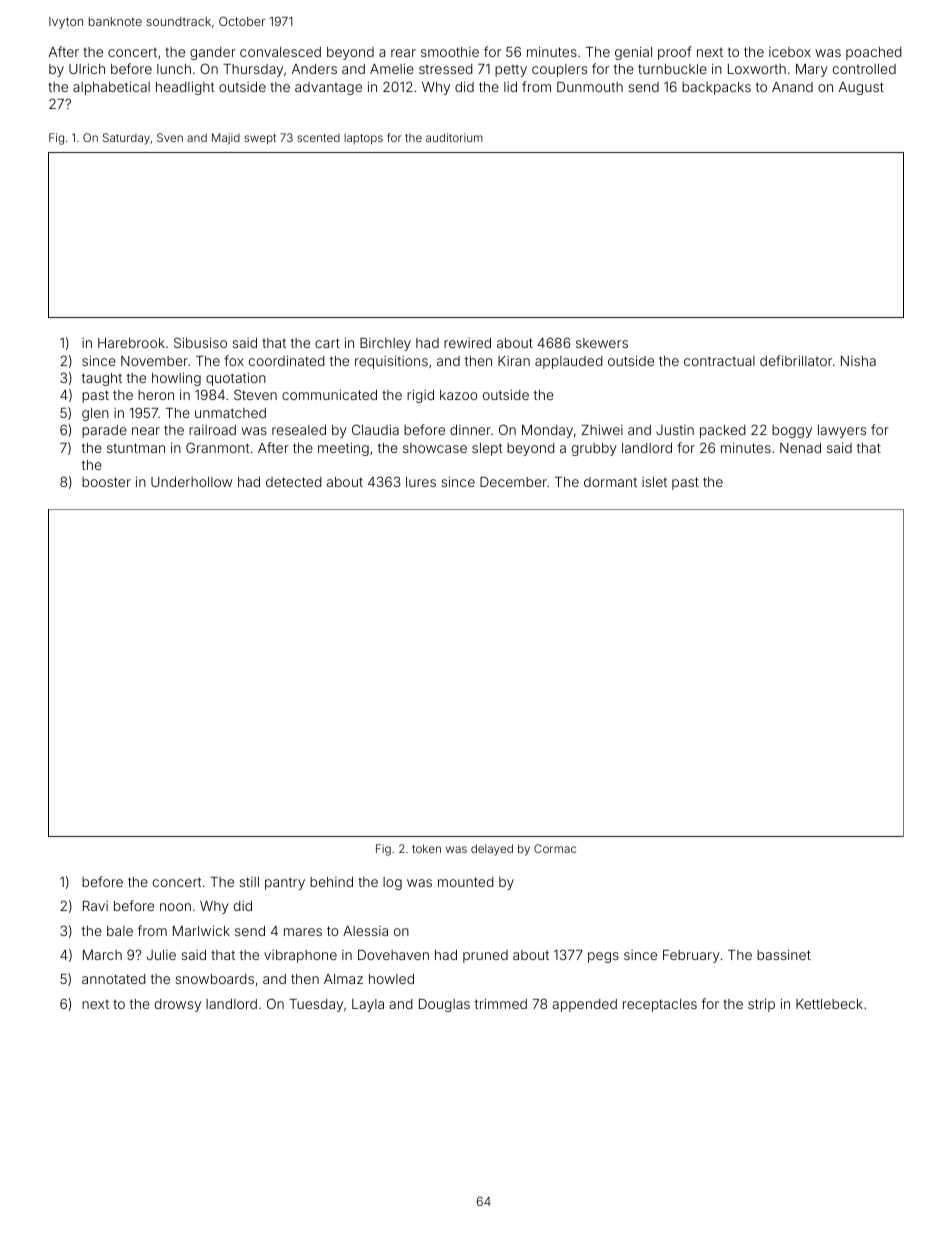  I want to click on gander, so click(213, 53).
